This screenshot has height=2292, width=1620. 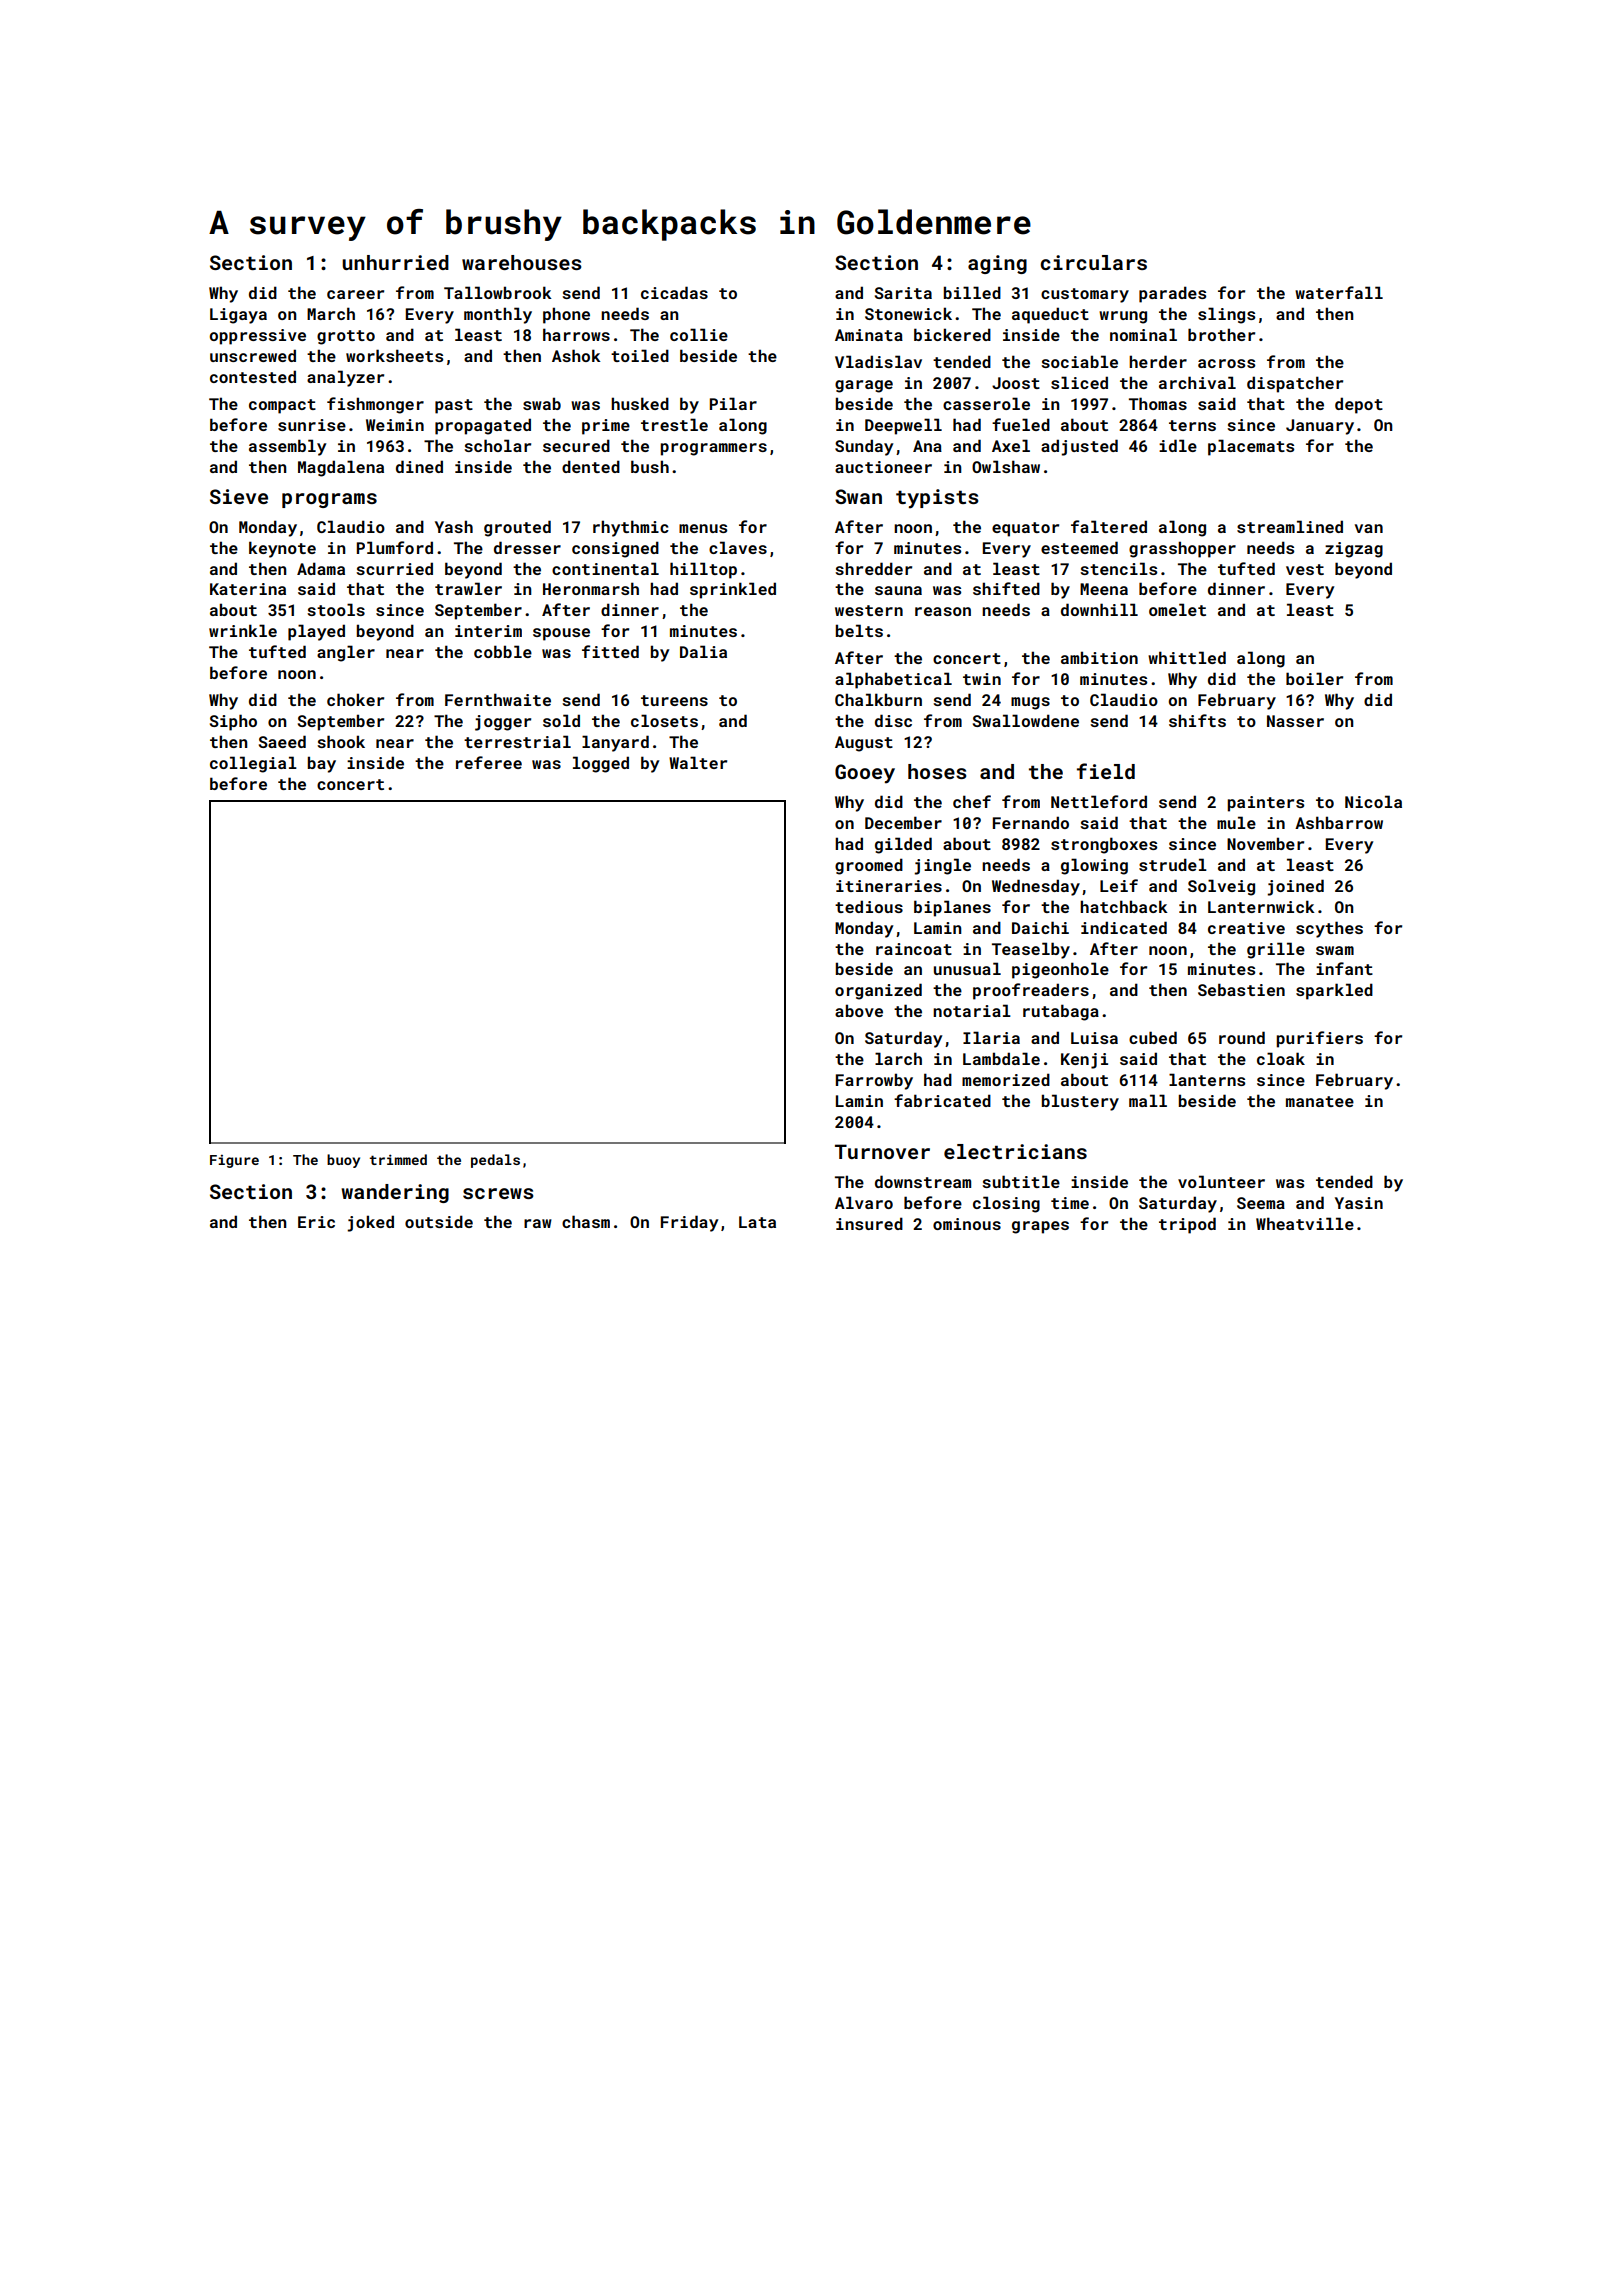 I want to click on pedals, so click(x=495, y=1161).
